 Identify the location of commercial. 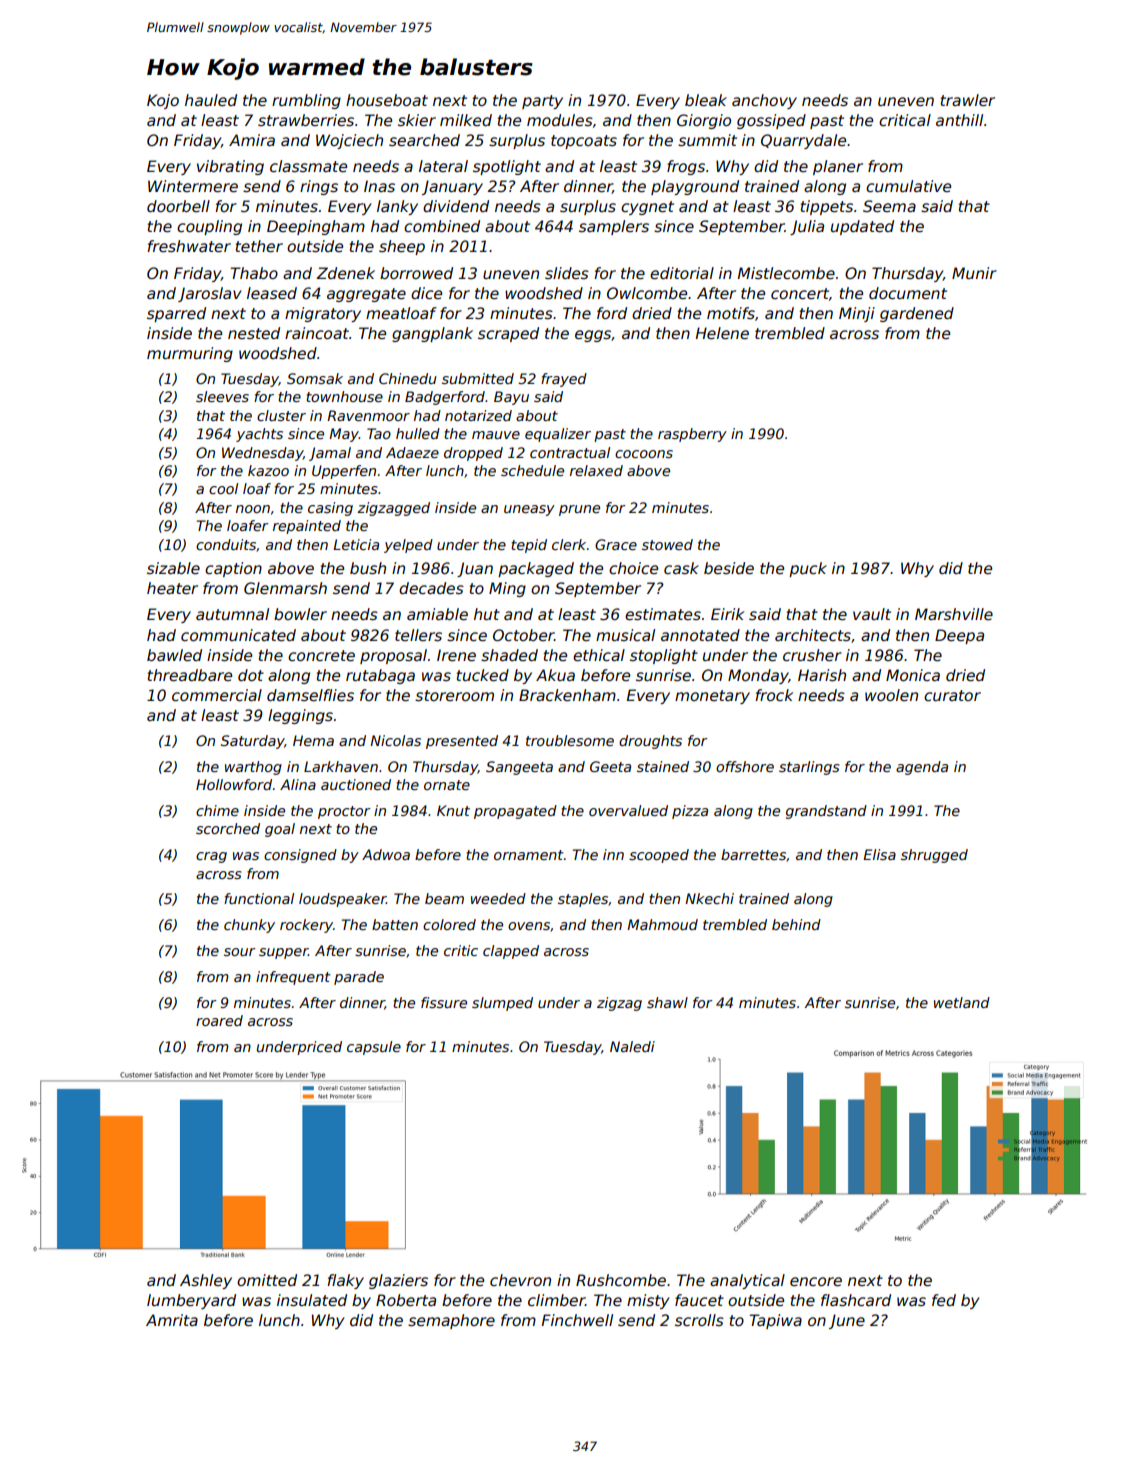
(217, 695).
